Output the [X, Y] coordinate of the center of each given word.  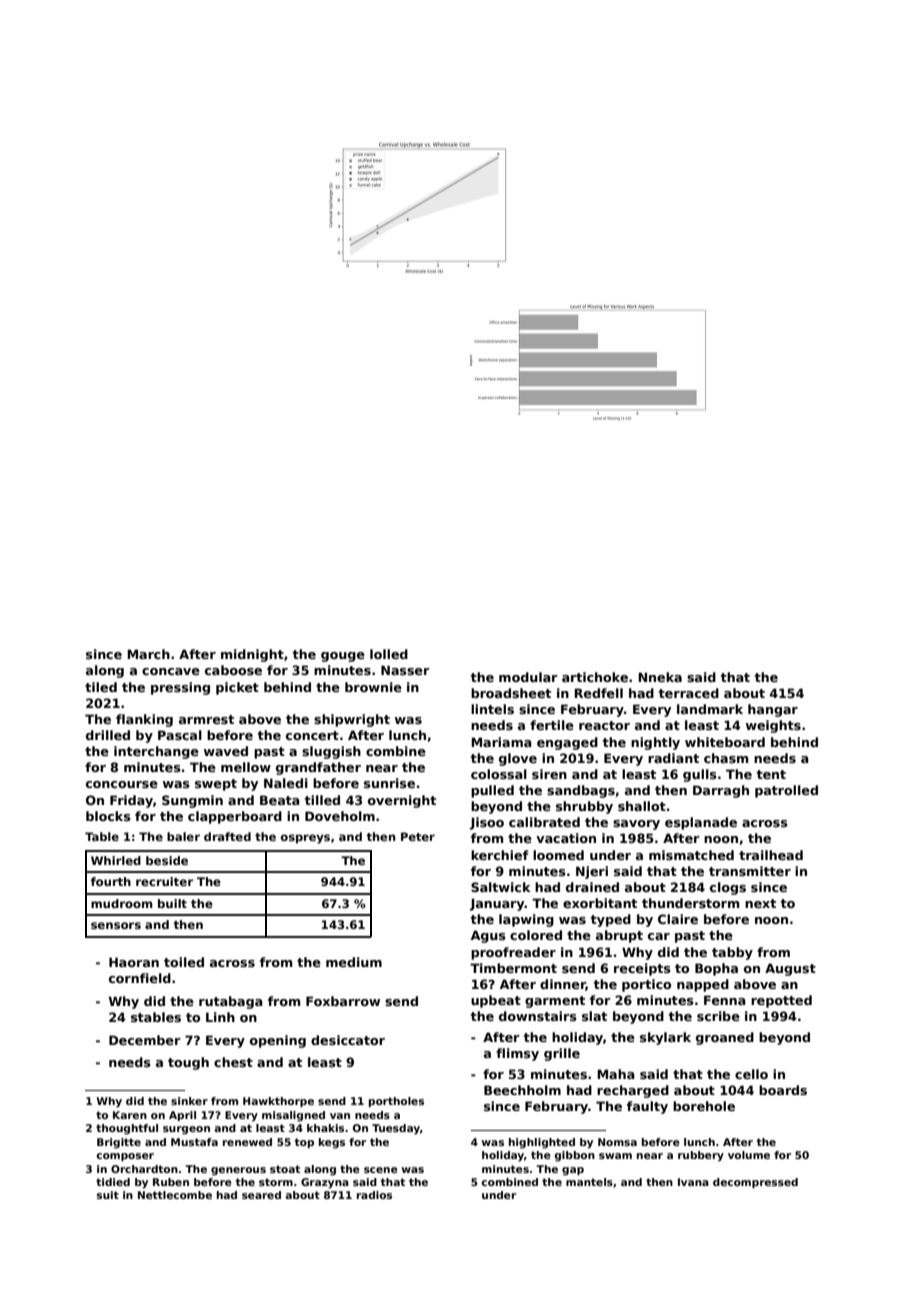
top [304, 1143]
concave [171, 671]
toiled [184, 962]
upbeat [496, 1001]
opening [278, 1041]
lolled [389, 654]
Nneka [660, 677]
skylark [665, 1038]
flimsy [517, 1054]
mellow [246, 767]
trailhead [771, 855]
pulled [492, 791]
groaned [725, 1038]
